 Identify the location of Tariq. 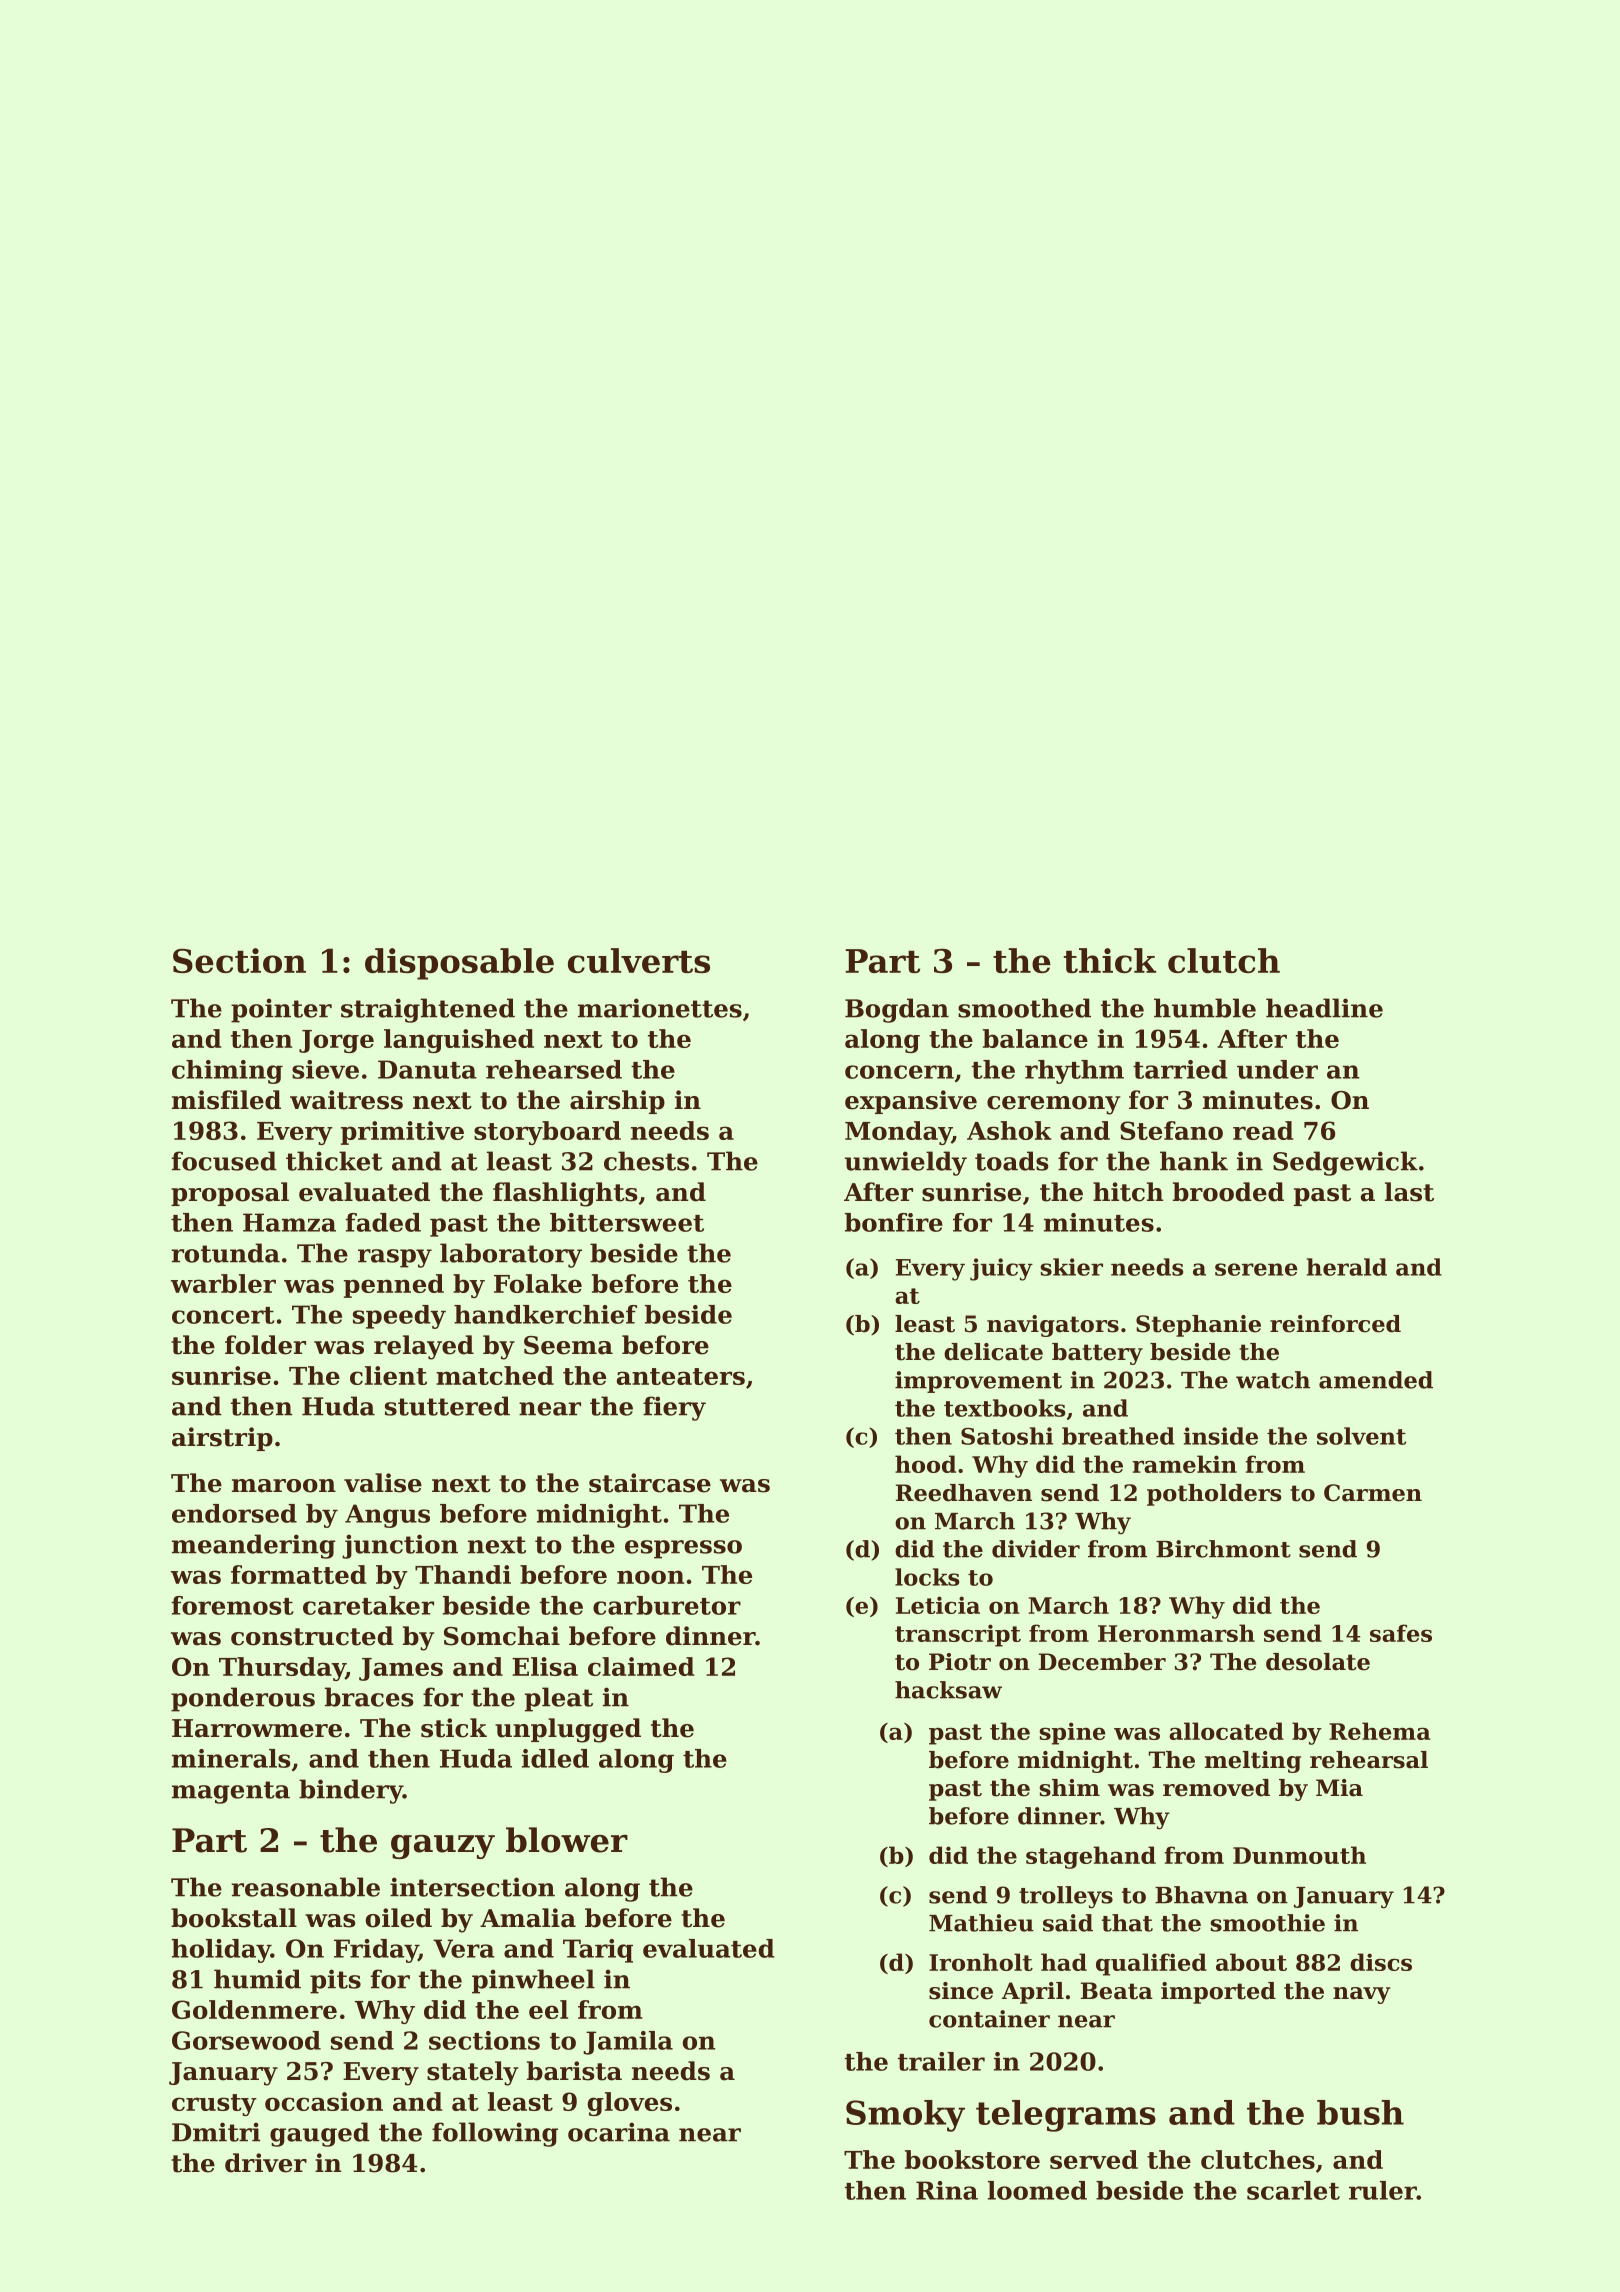
(598, 1951).
